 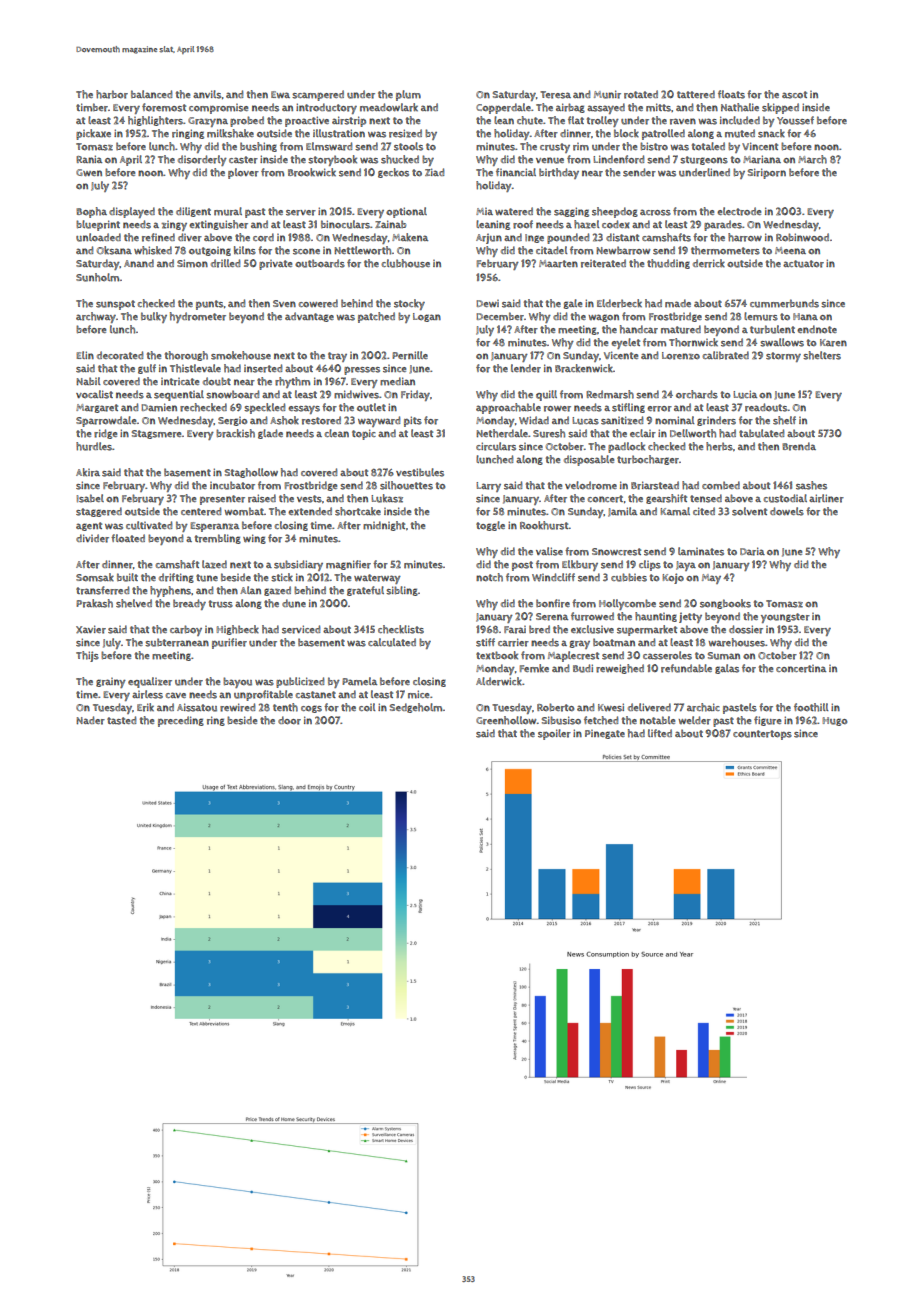 What do you see at coordinates (762, 159) in the document?
I see `Mariana` at bounding box center [762, 159].
